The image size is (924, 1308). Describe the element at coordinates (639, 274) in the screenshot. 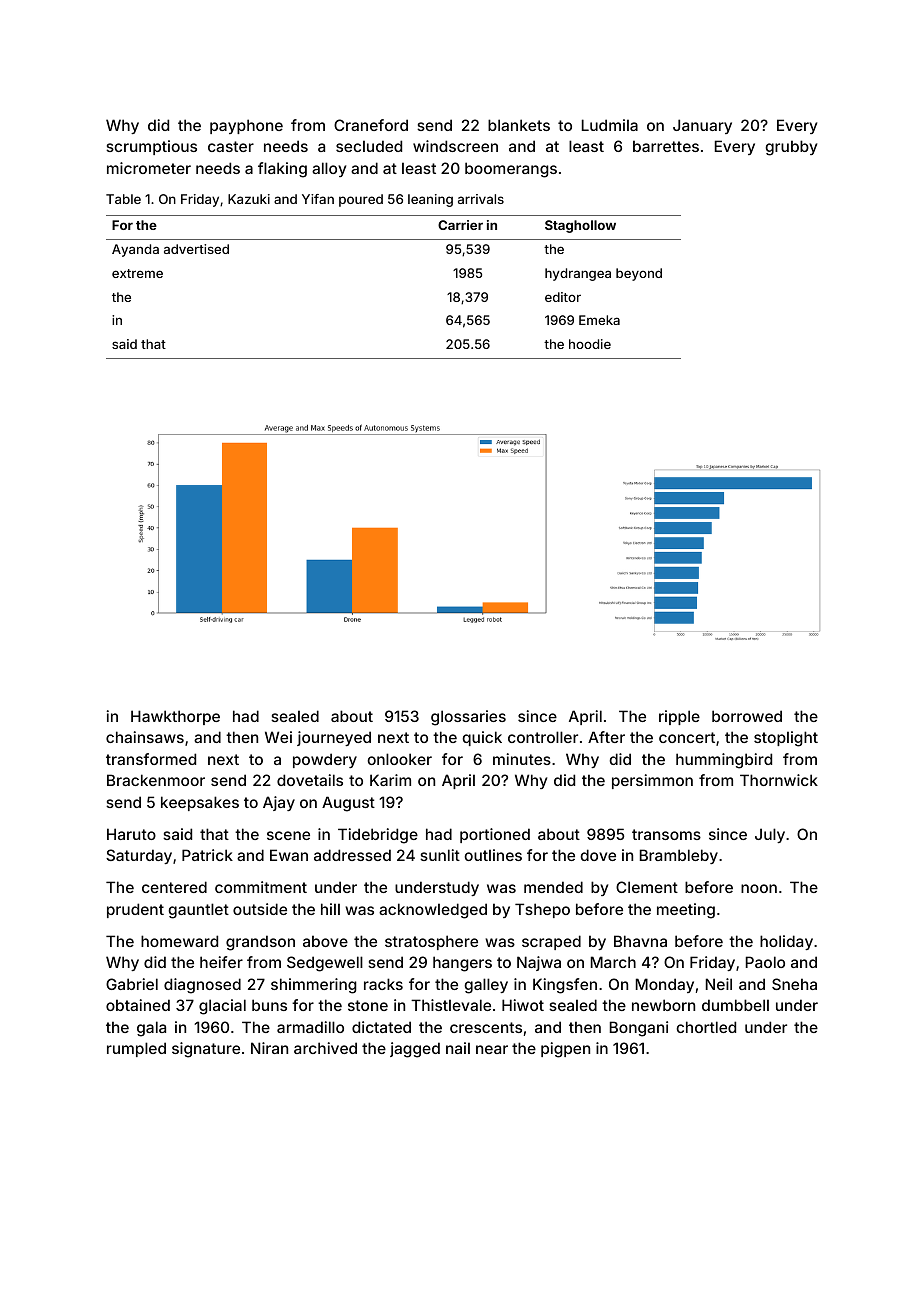

I see `beyond` at that location.
